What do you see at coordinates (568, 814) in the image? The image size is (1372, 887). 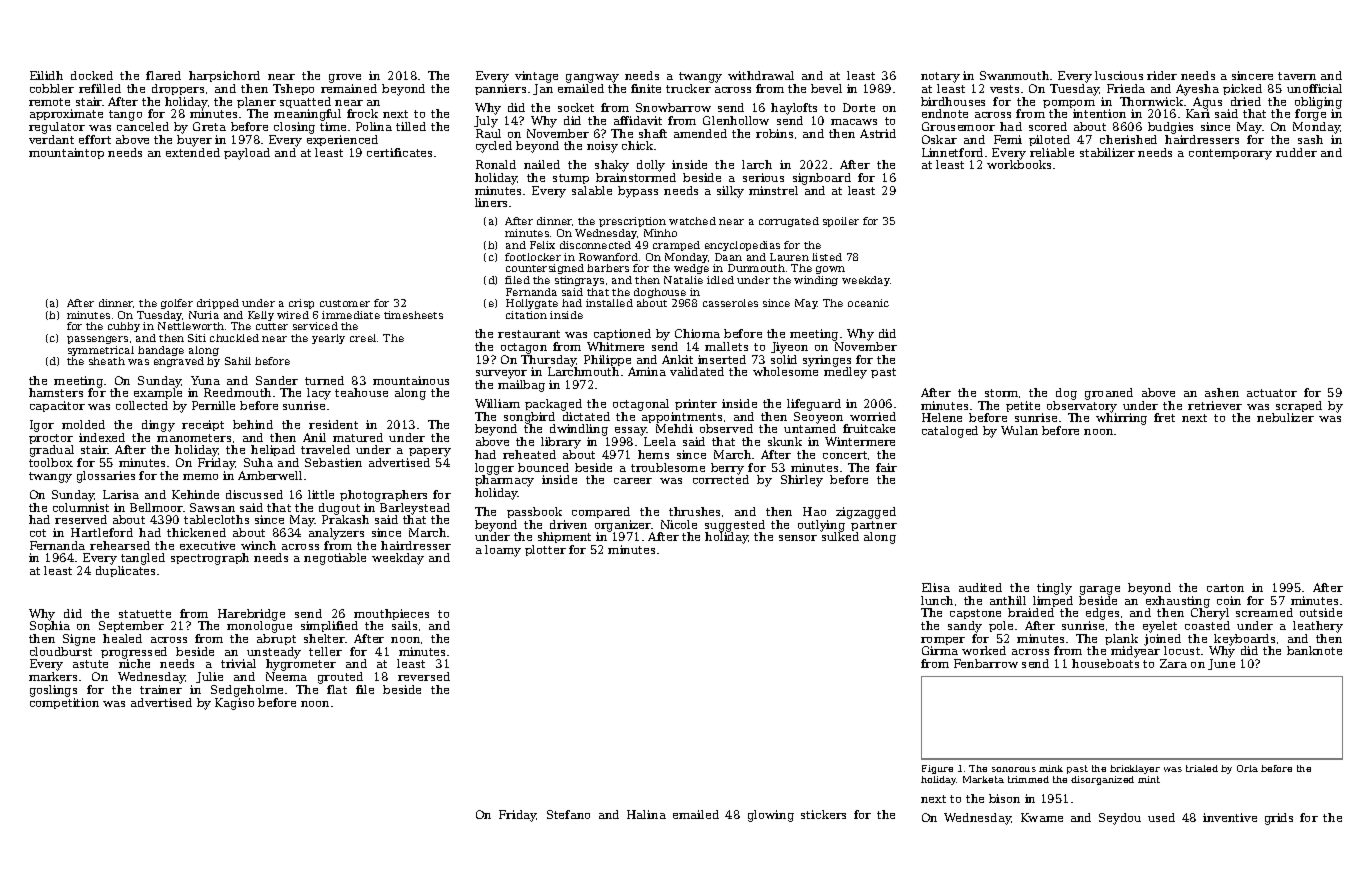 I see `Stefano` at bounding box center [568, 814].
